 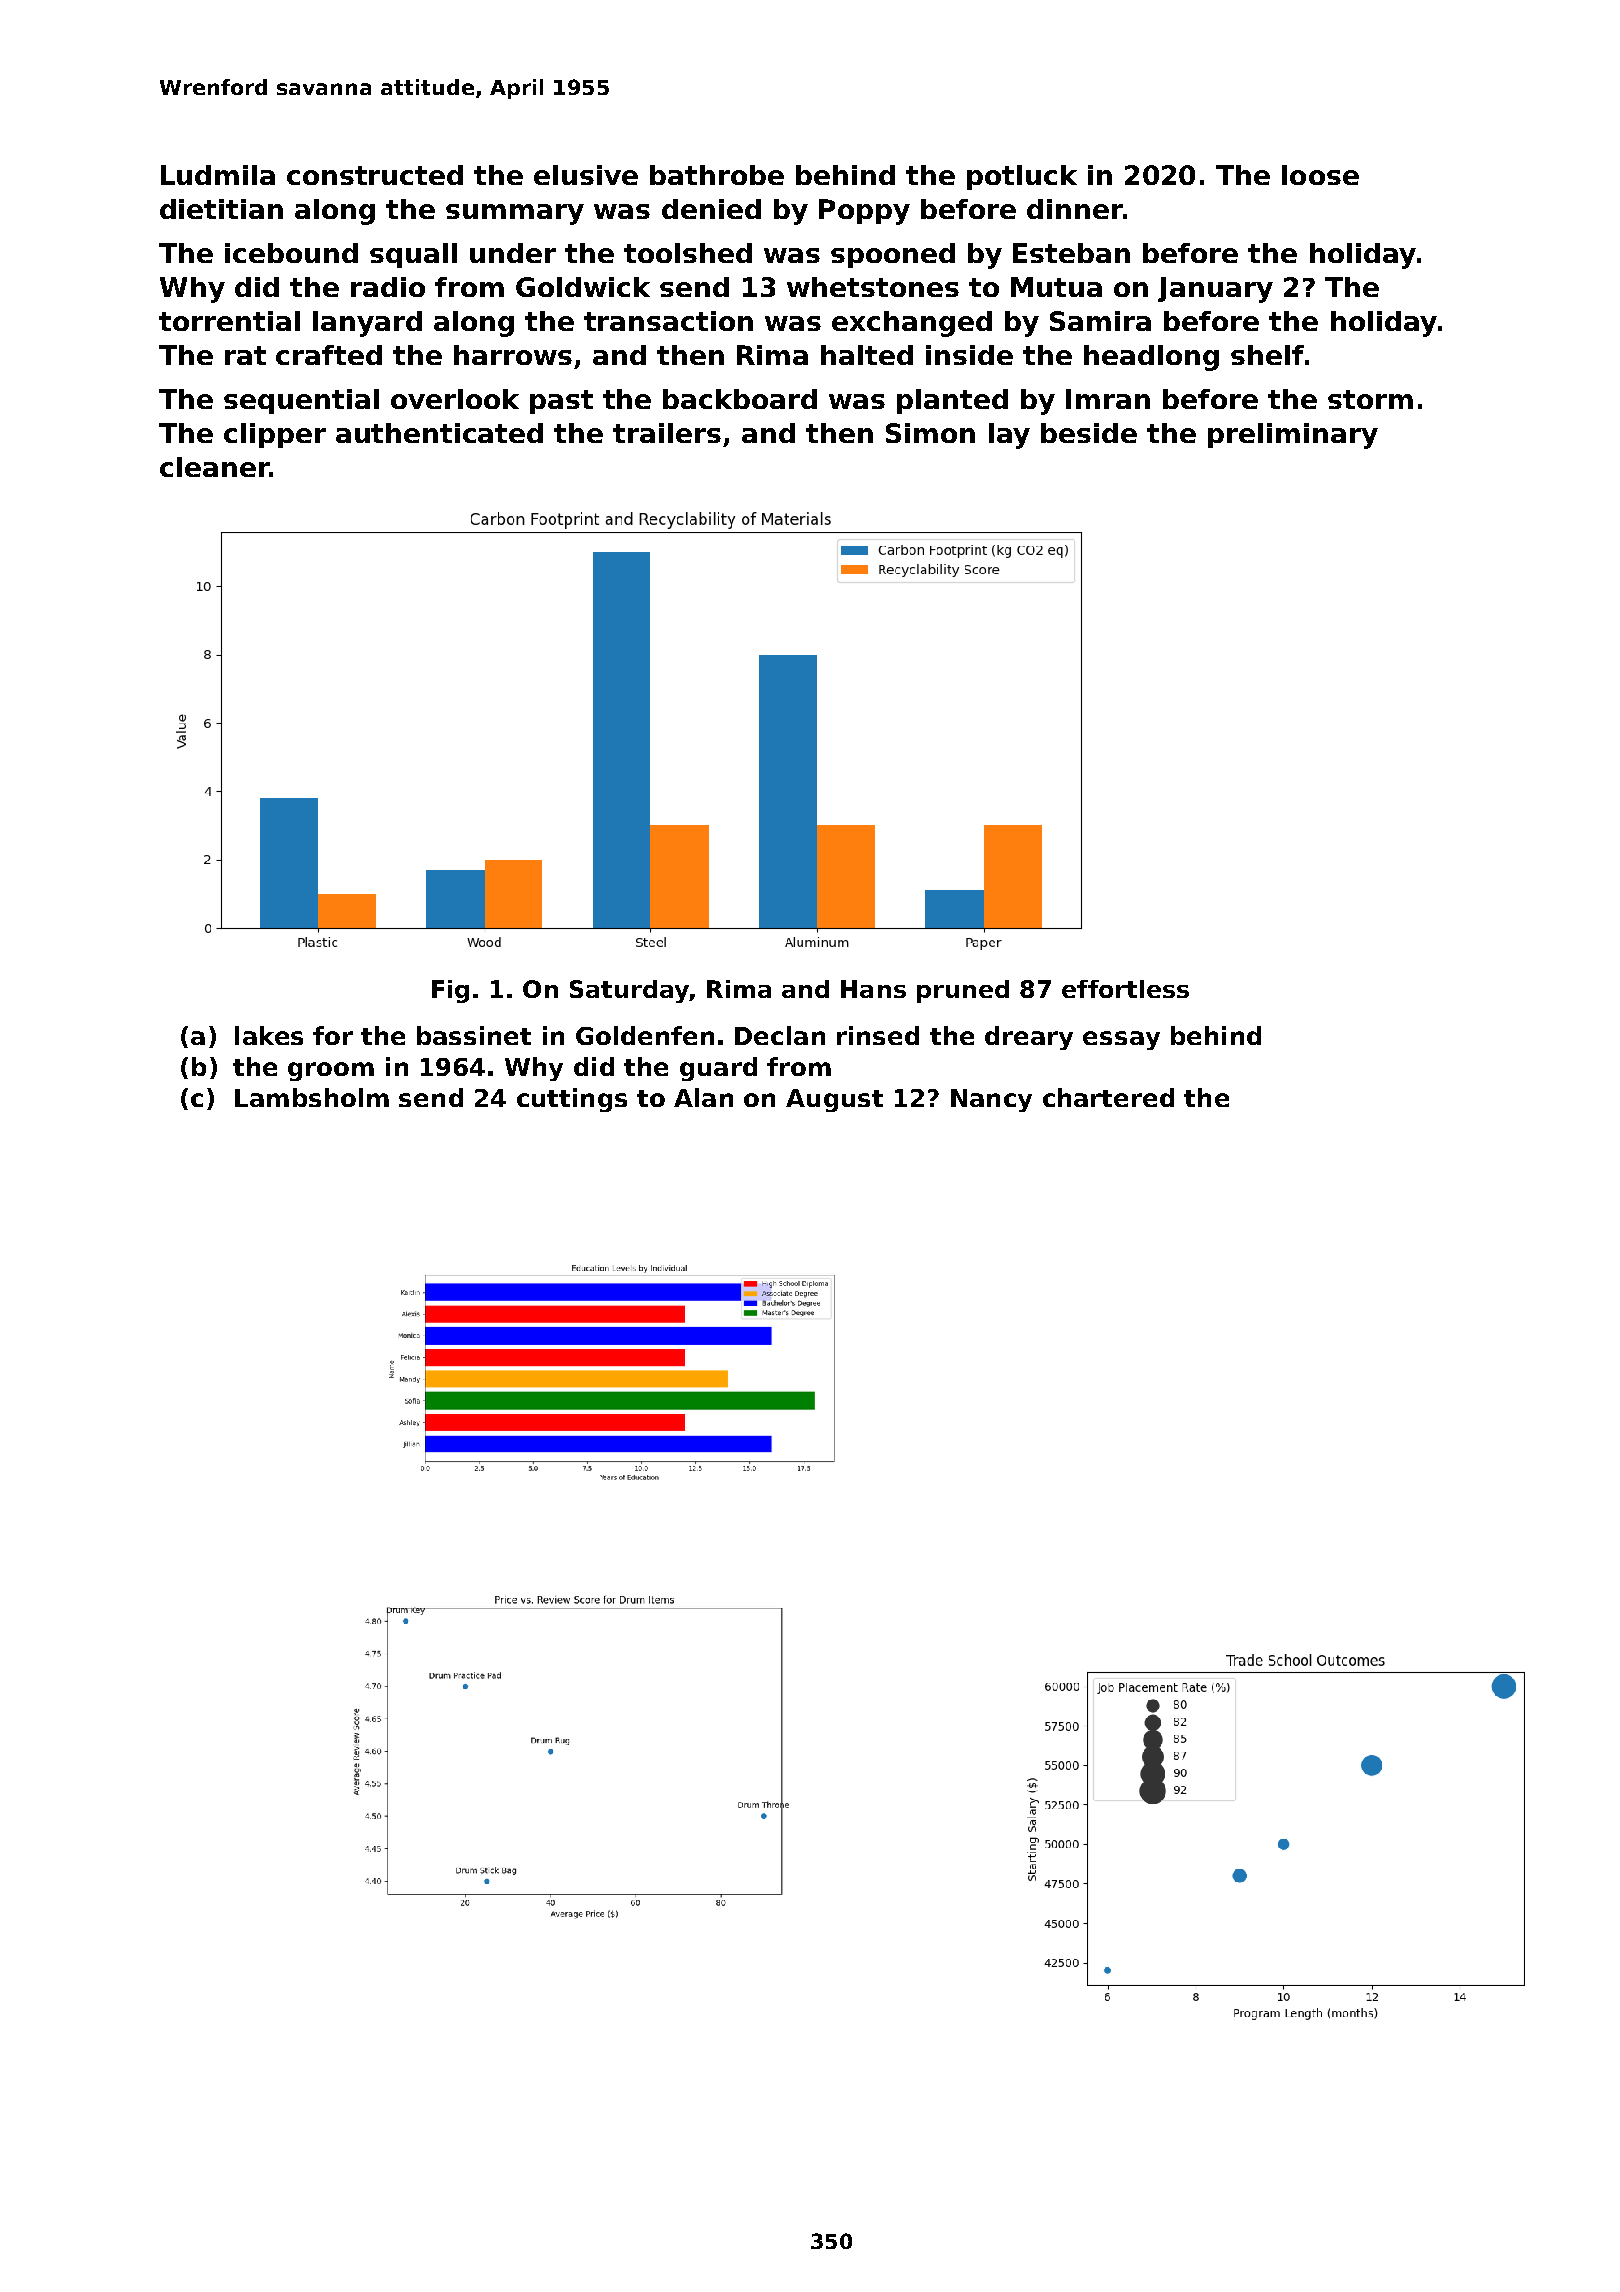 I want to click on groom, so click(x=331, y=1071).
